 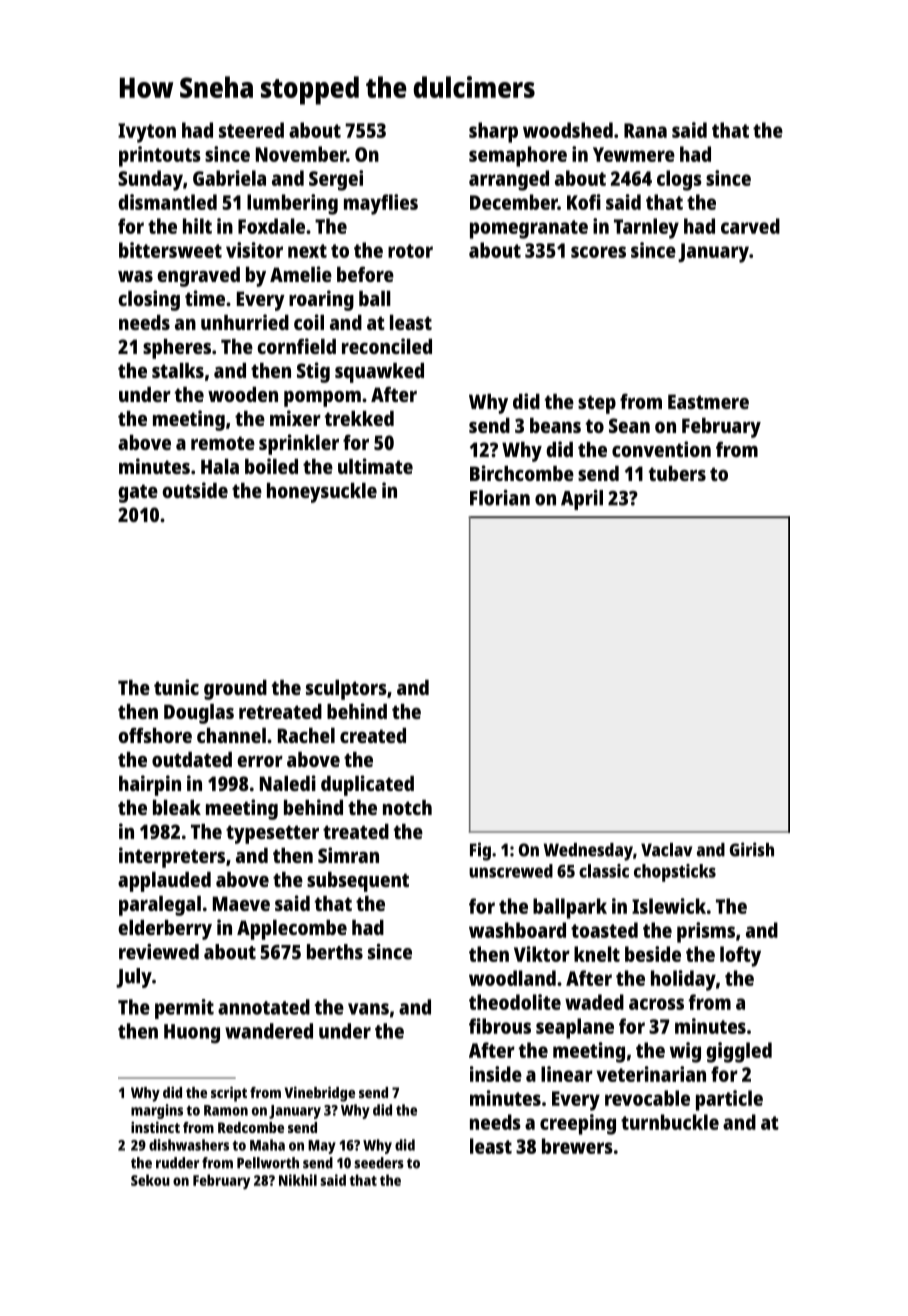 What do you see at coordinates (346, 690) in the image?
I see `sculptors` at bounding box center [346, 690].
